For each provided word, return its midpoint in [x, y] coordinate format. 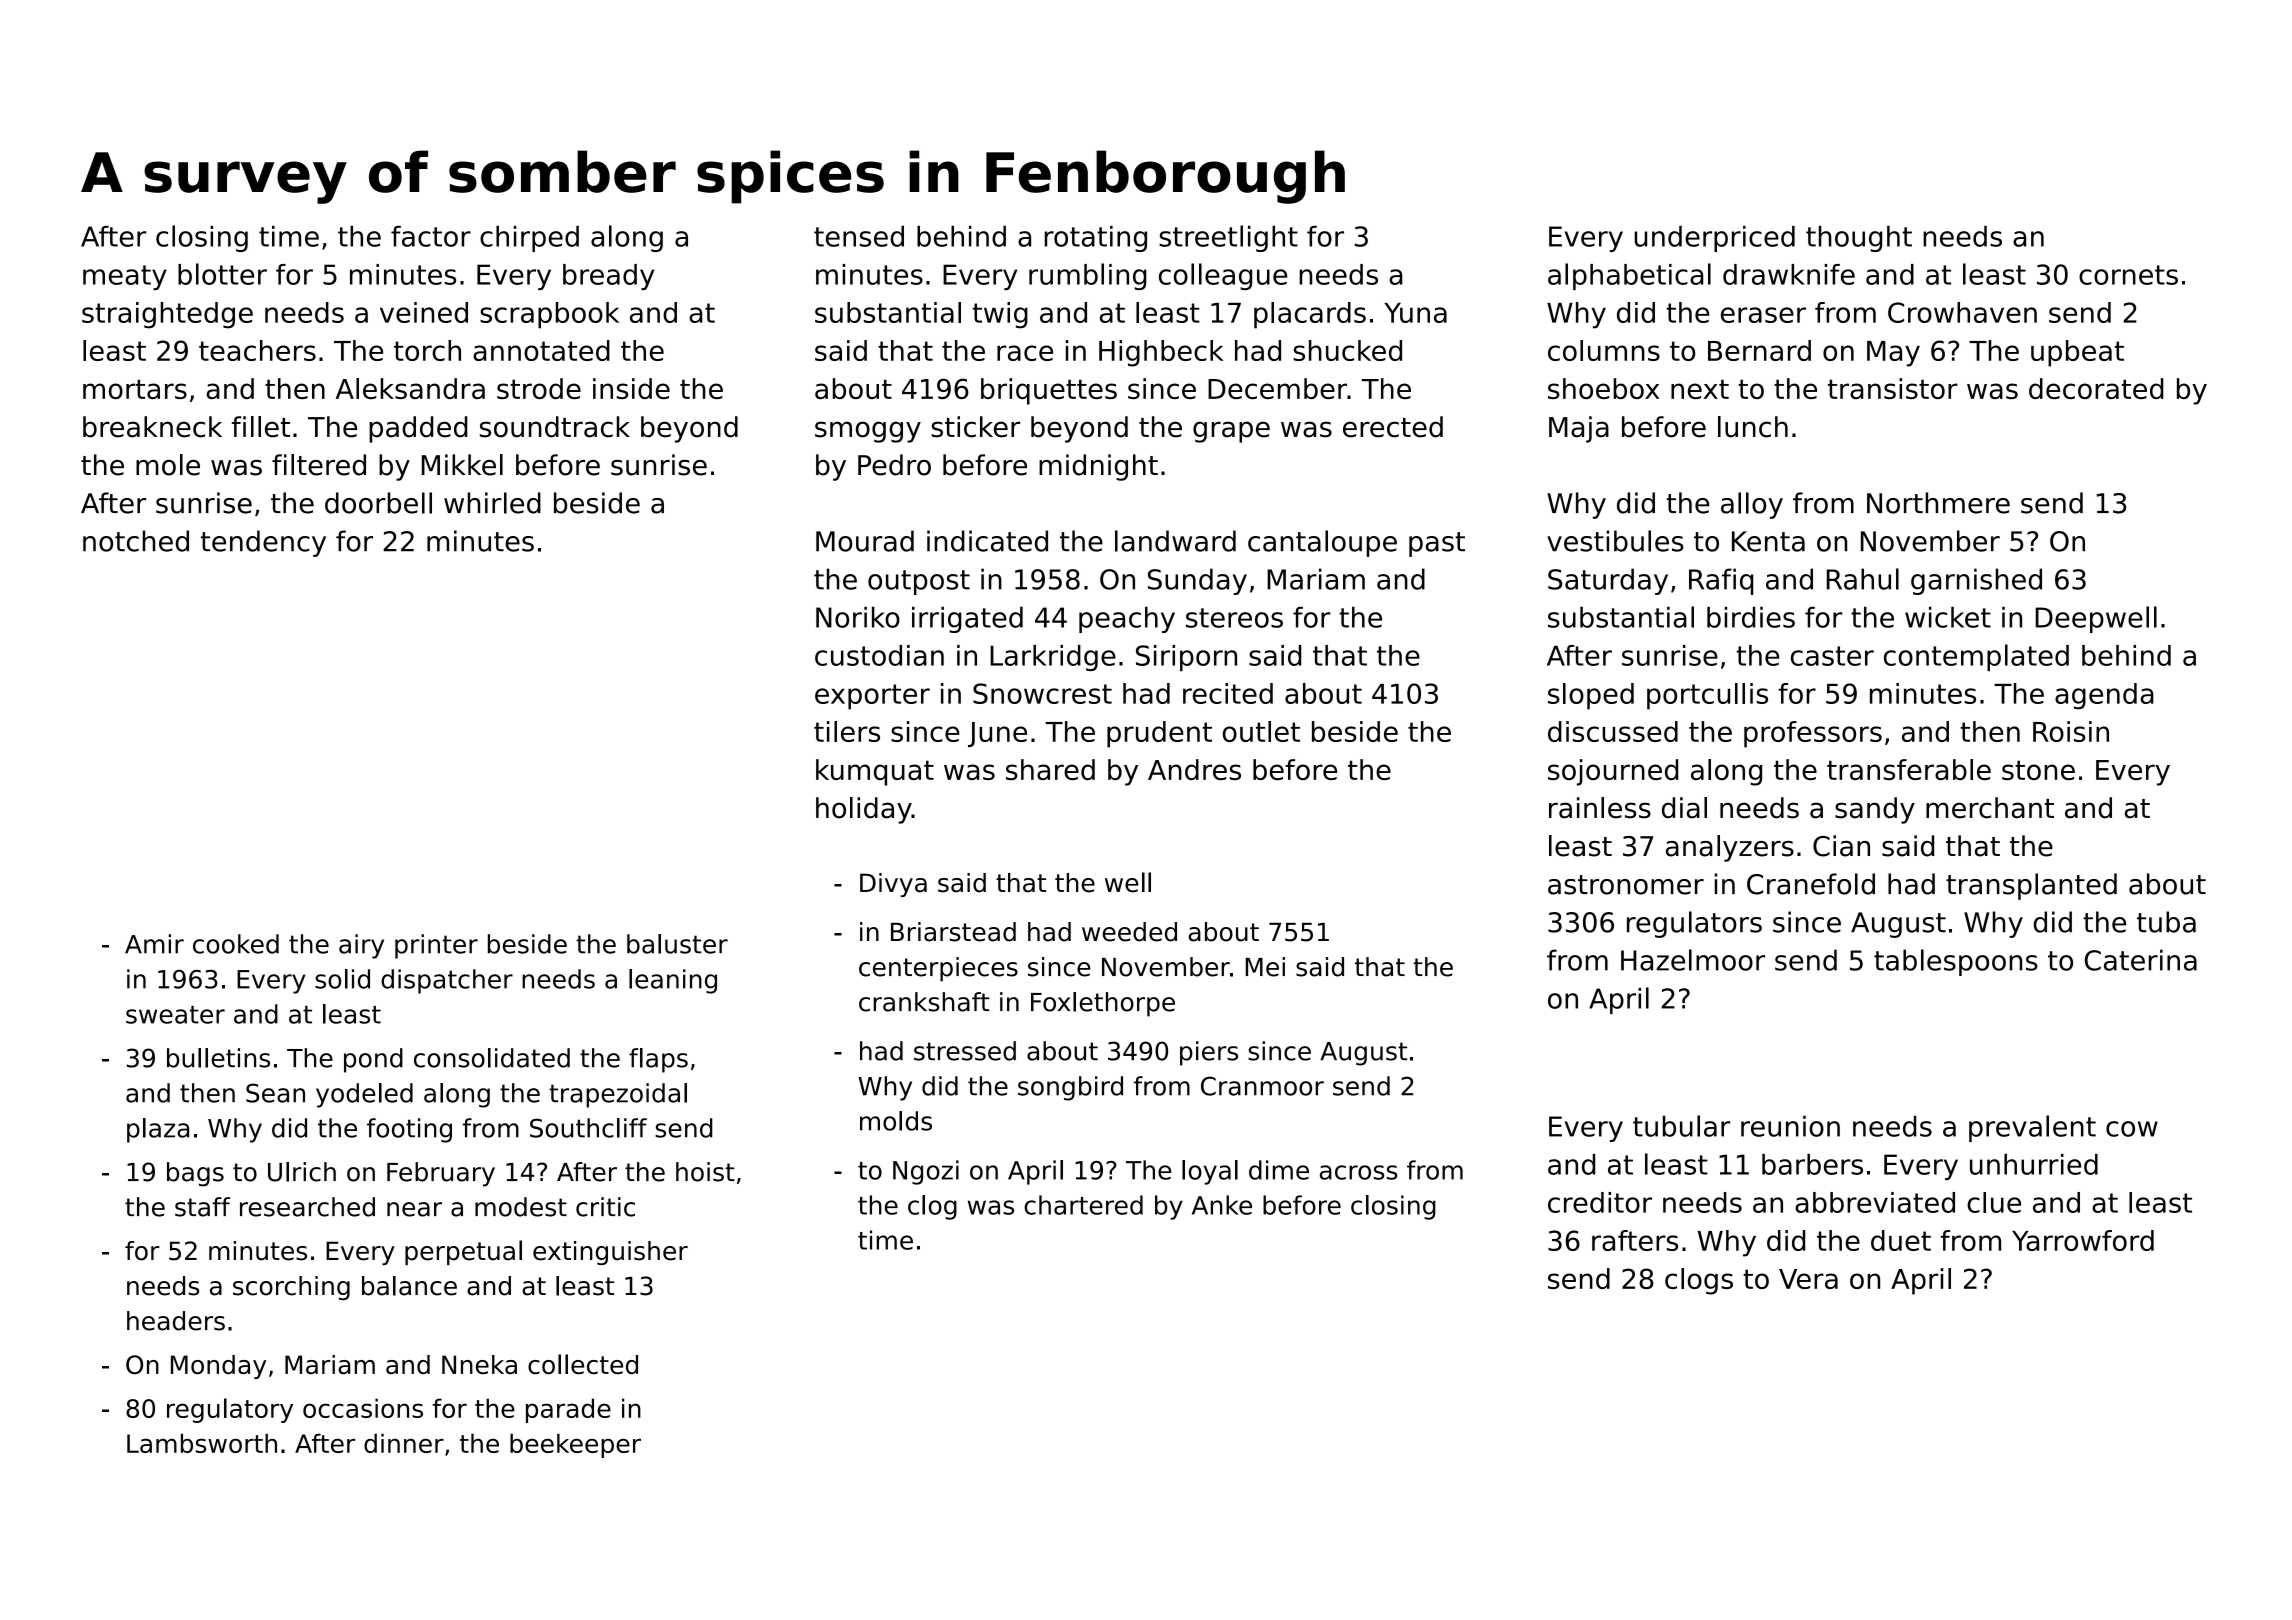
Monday [218, 1367]
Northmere [1938, 503]
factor [431, 236]
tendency [263, 543]
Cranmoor [1262, 1086]
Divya [893, 885]
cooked [236, 944]
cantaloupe [1322, 543]
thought [1859, 239]
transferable [1909, 769]
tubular [1681, 1126]
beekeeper [575, 1445]
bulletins [218, 1058]
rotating [1095, 239]
